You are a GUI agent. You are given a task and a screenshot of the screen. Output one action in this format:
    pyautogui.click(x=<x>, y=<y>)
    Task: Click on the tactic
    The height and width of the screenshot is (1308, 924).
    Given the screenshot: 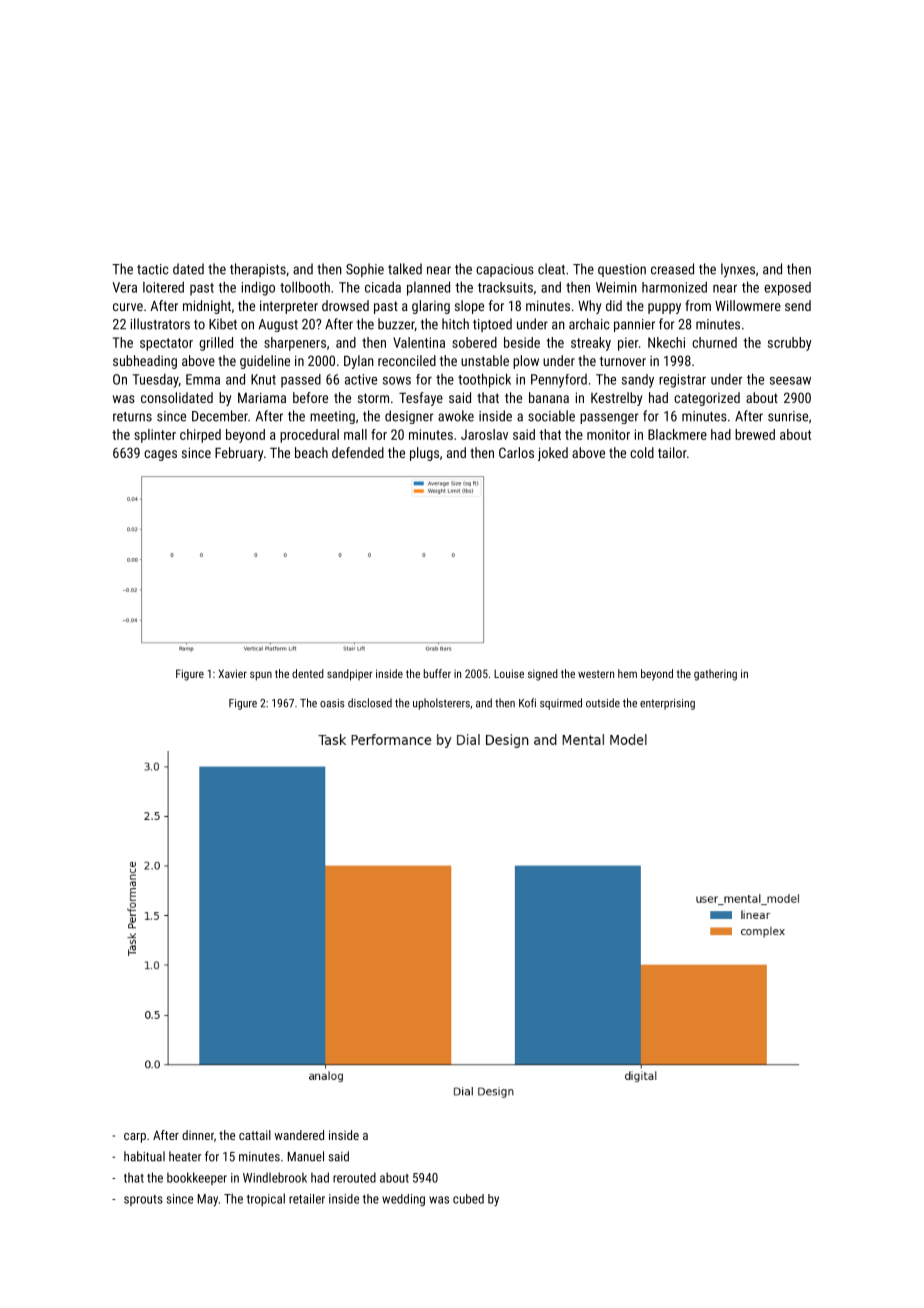 What is the action you would take?
    pyautogui.click(x=153, y=269)
